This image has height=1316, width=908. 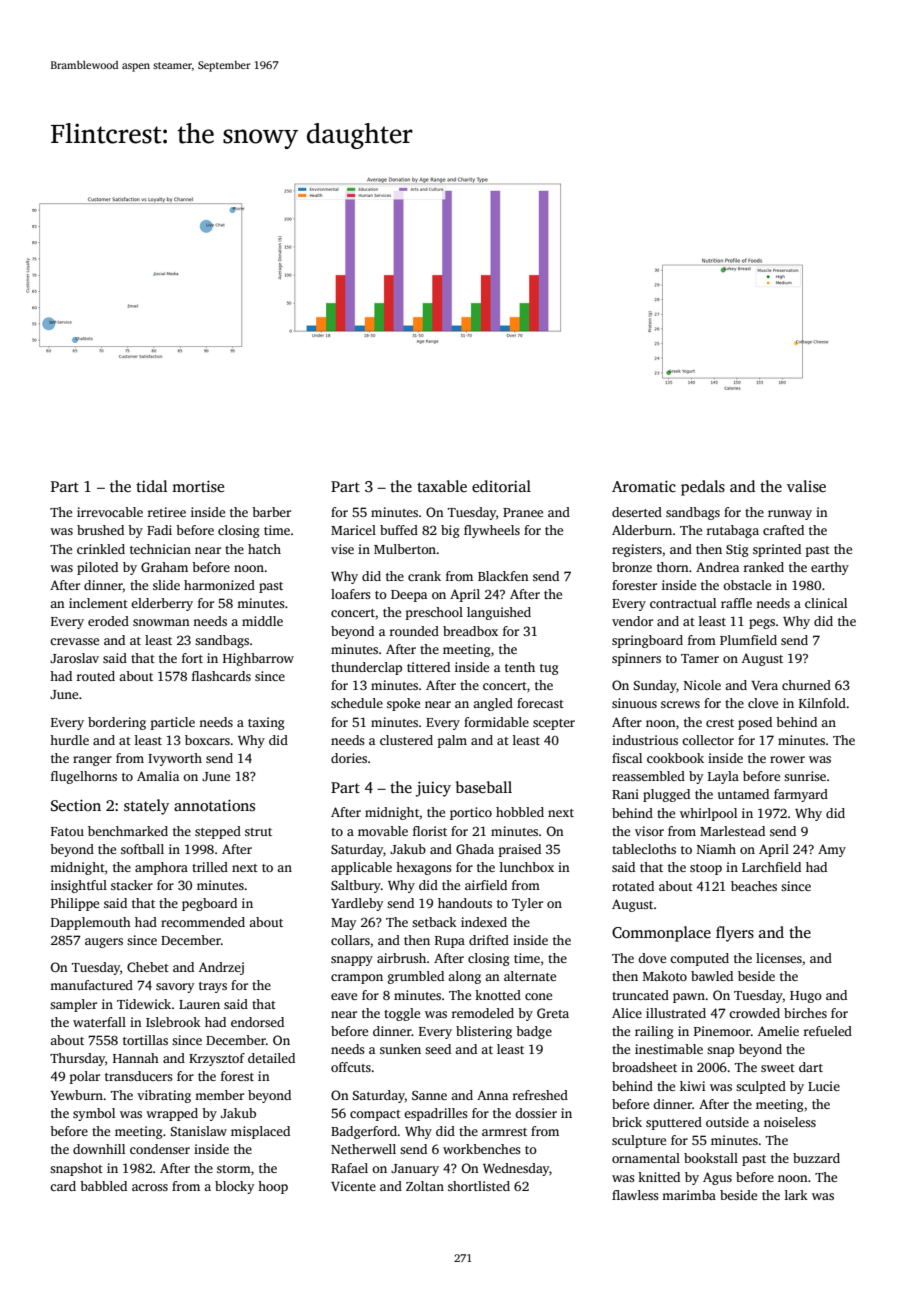 I want to click on shortlisted, so click(x=479, y=1186).
